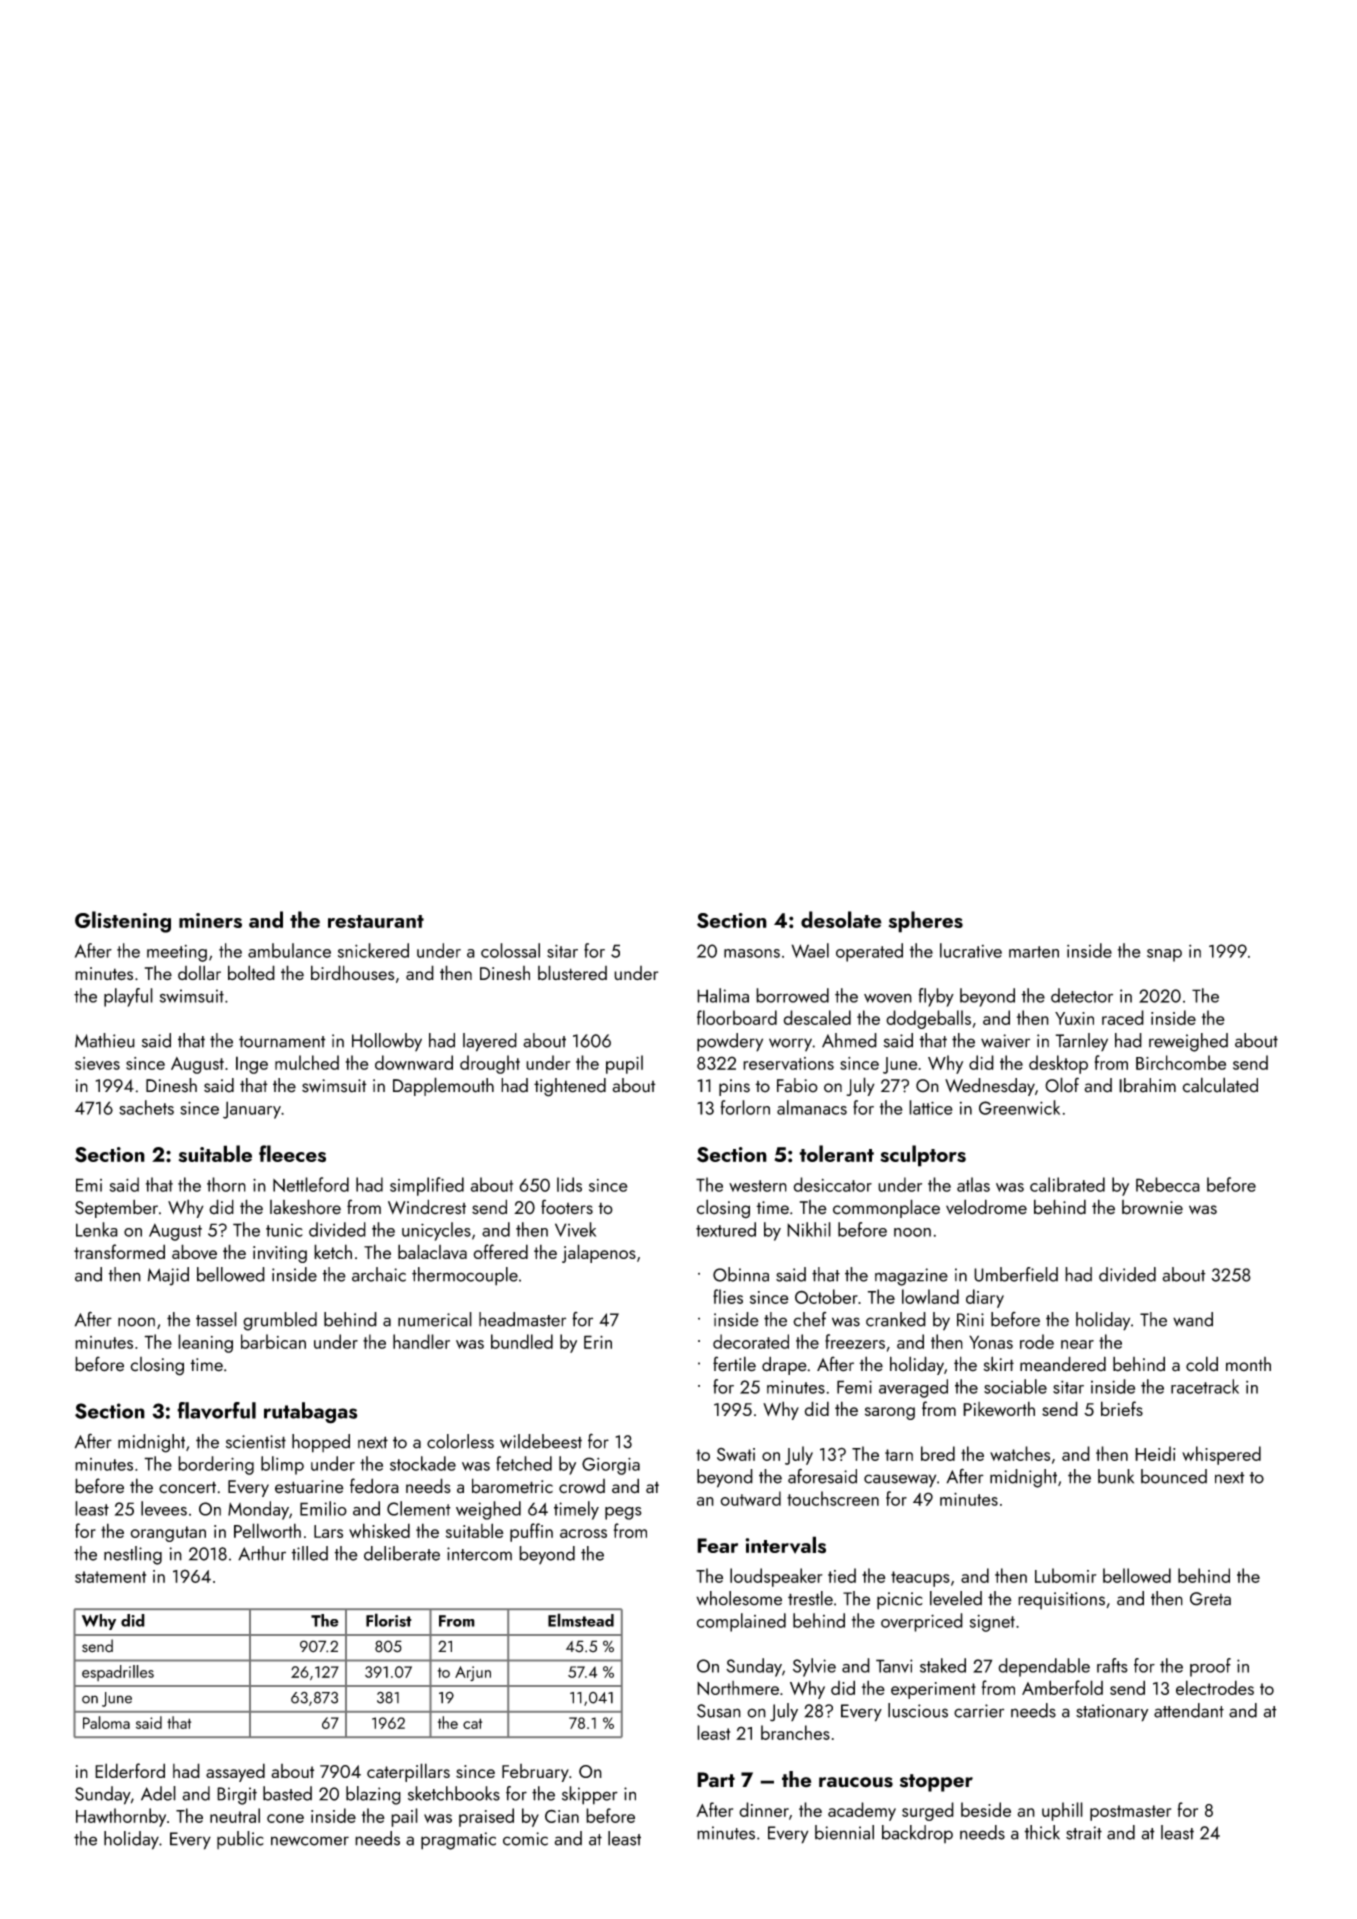 The width and height of the screenshot is (1357, 1919). I want to click on sarong, so click(890, 1413).
